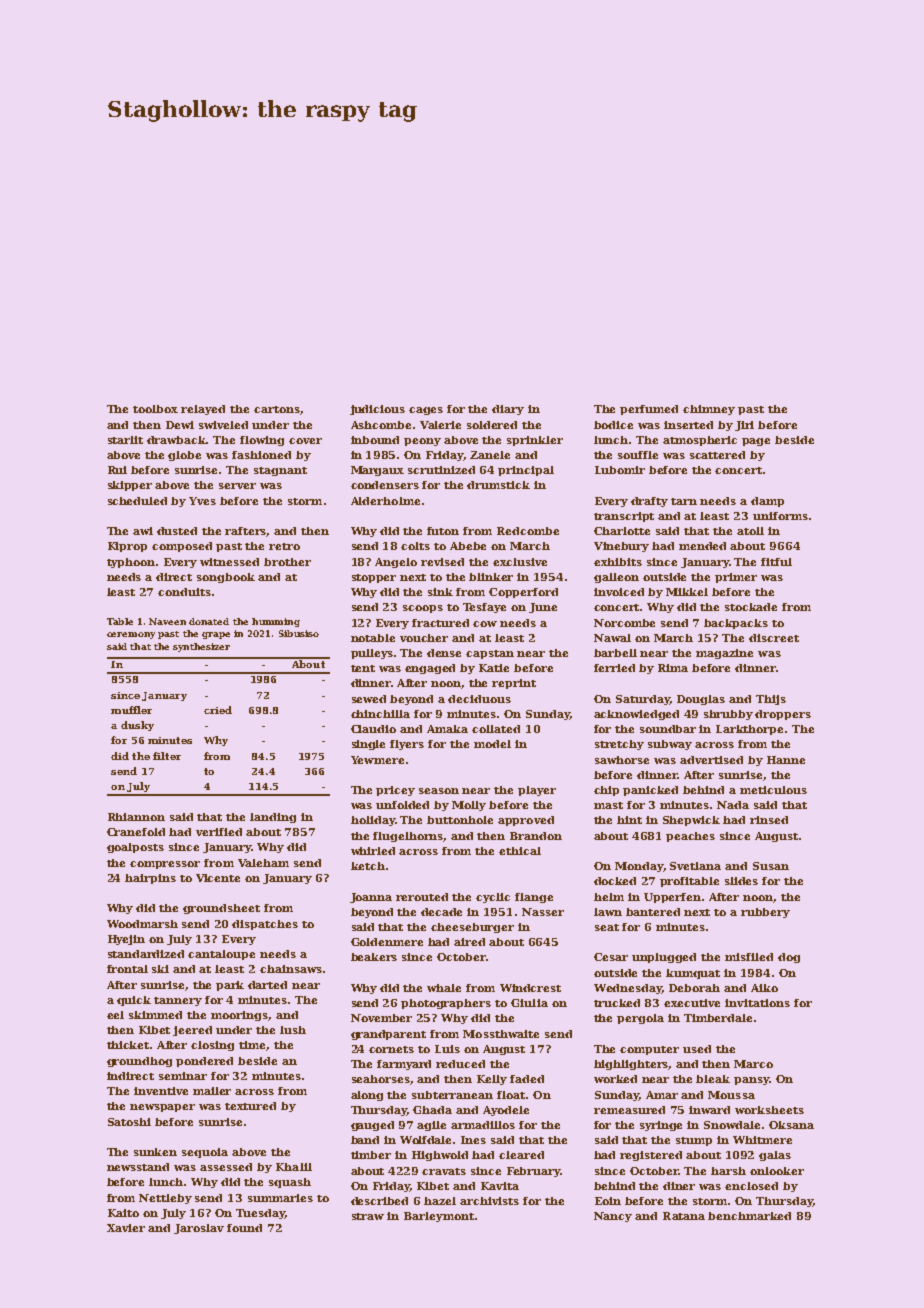 The image size is (924, 1308). I want to click on Khalil, so click(294, 1167).
